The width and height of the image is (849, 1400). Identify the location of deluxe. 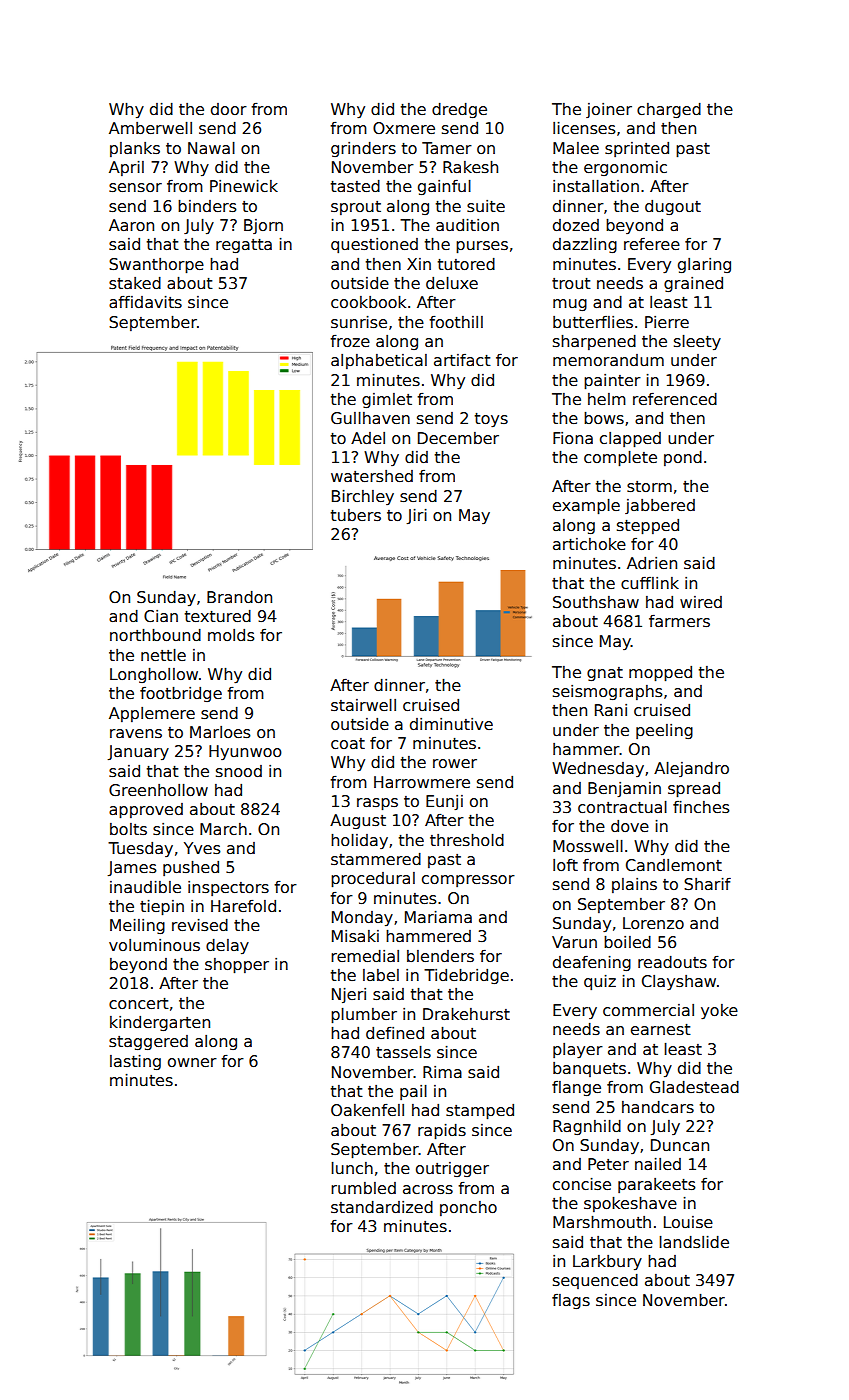
(452, 283).
